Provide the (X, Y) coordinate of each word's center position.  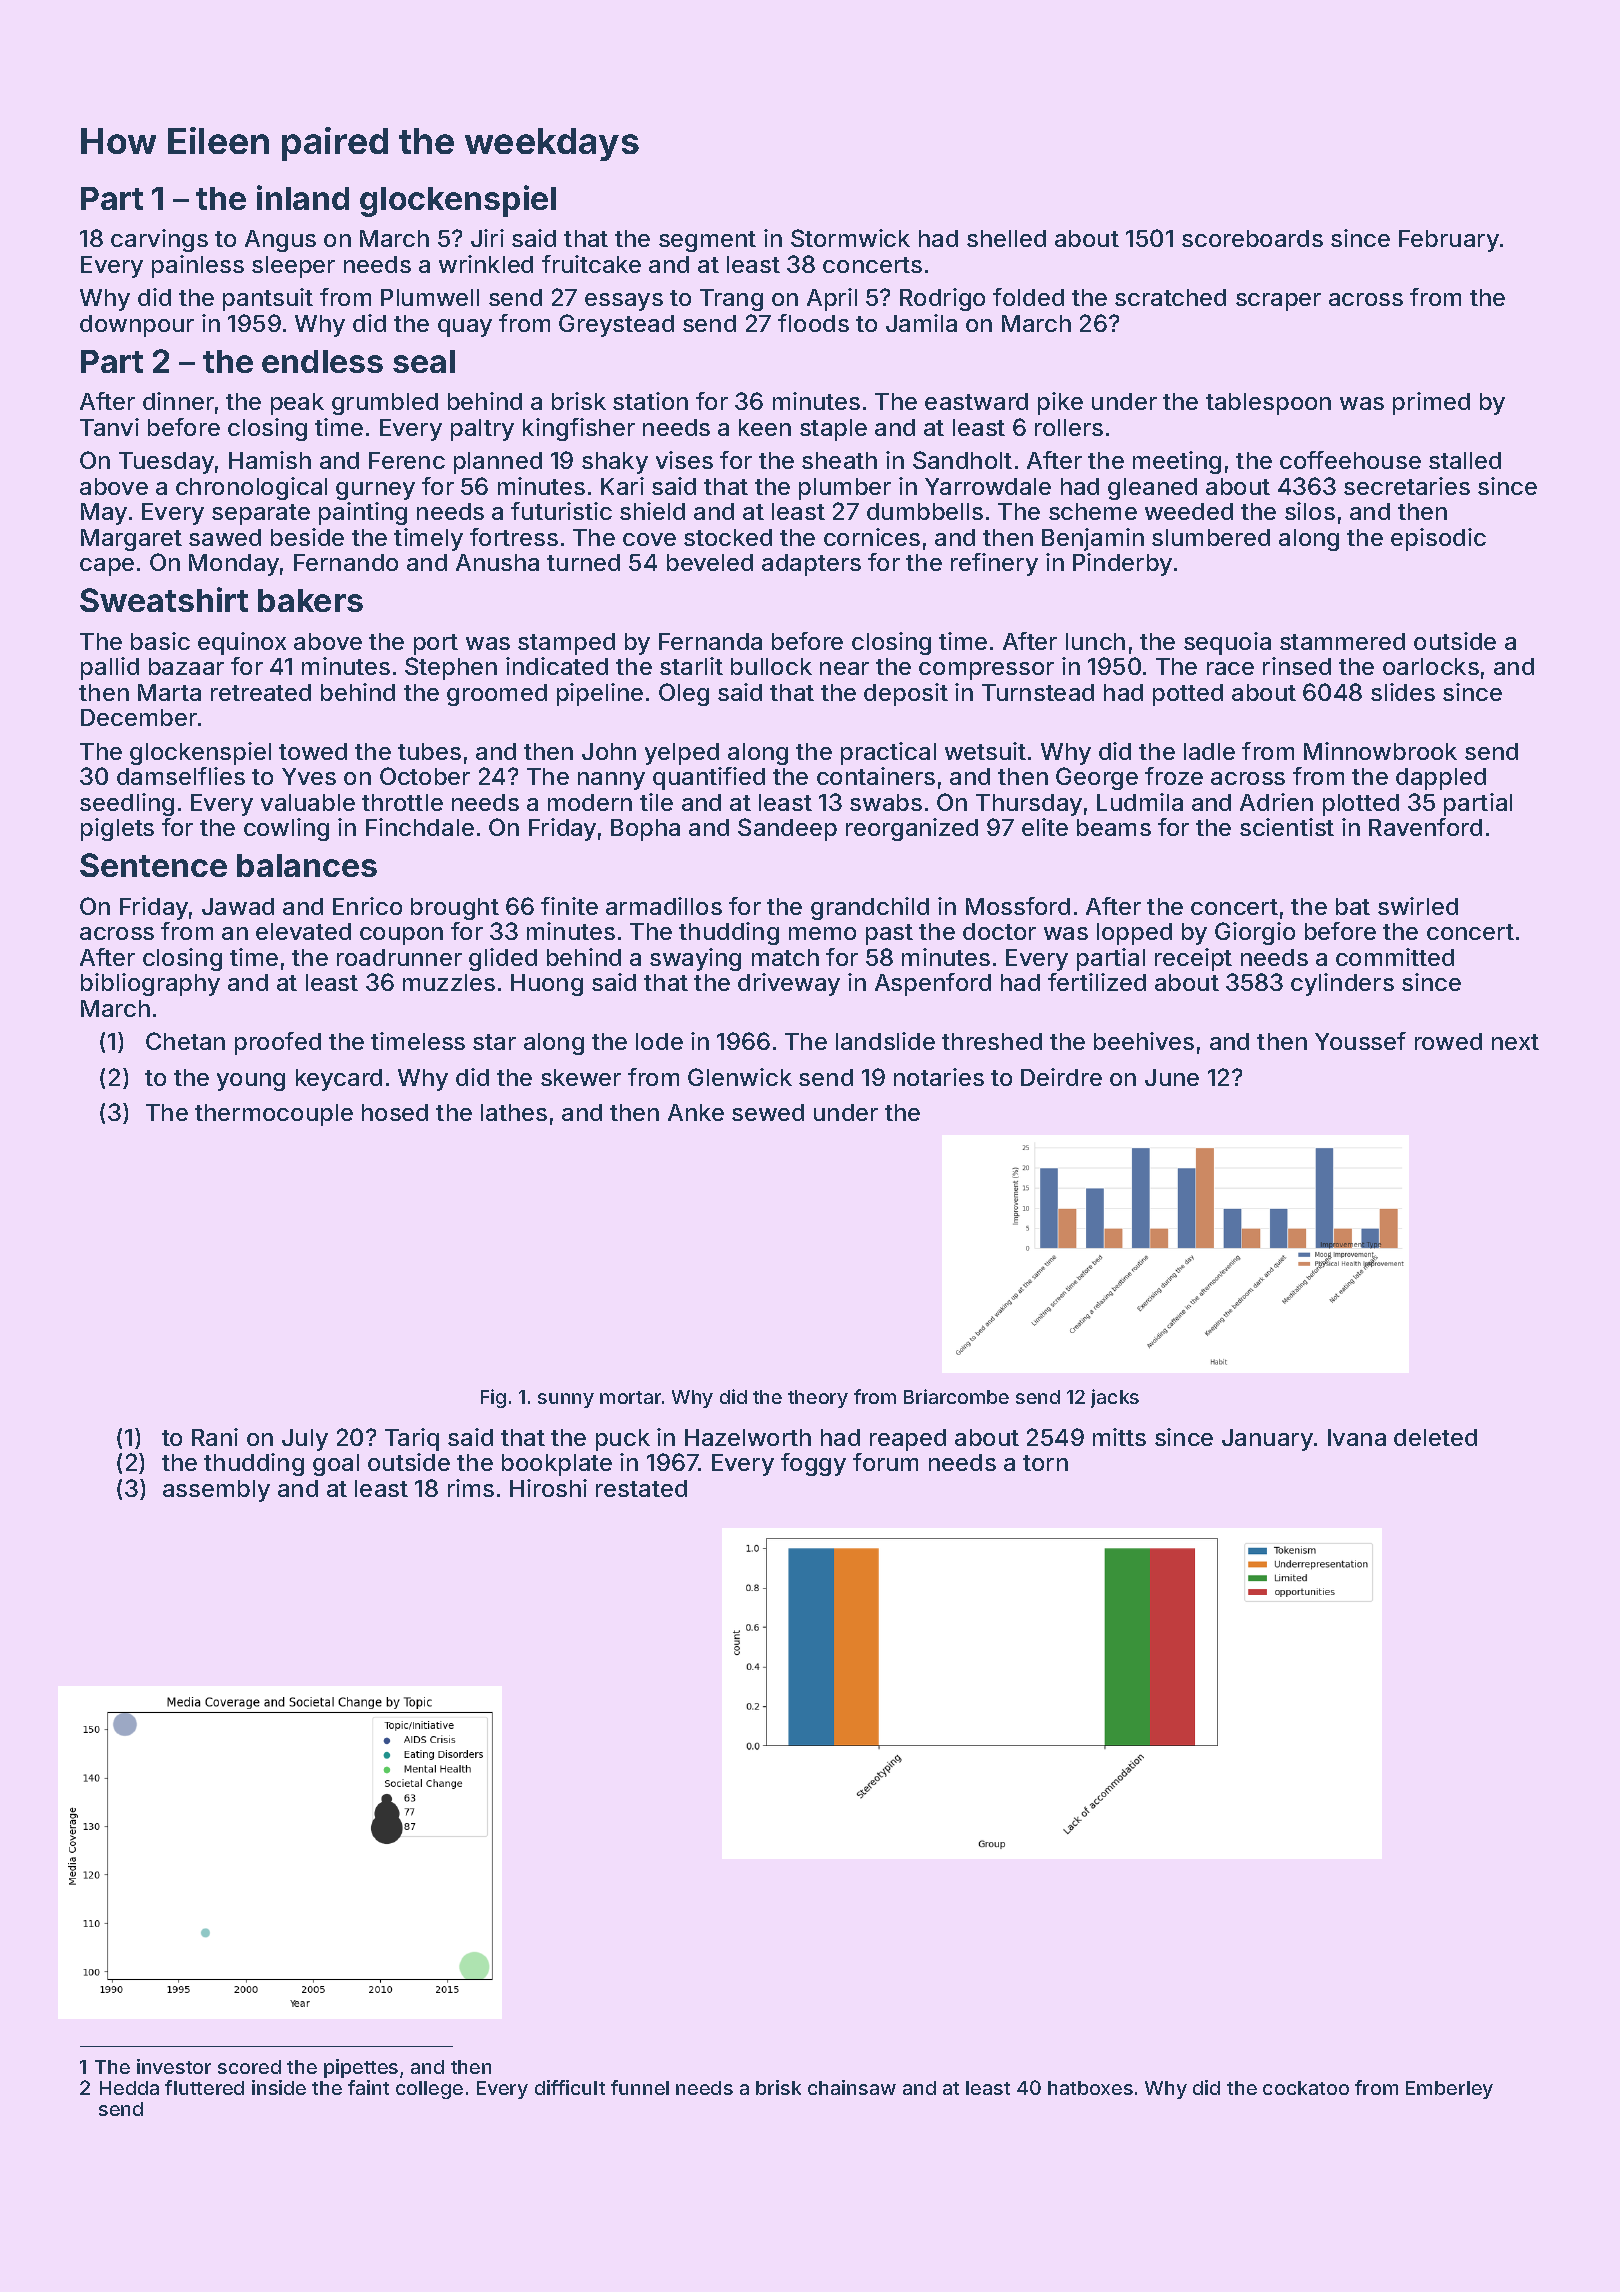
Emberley (1449, 2090)
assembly (216, 1491)
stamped (566, 644)
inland (303, 197)
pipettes (361, 2068)
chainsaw (852, 2087)
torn (1045, 1463)
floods (813, 323)
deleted (1435, 1437)
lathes (514, 1112)
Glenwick (740, 1077)
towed (313, 751)
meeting (1177, 462)
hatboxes (1090, 2088)
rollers (1069, 427)
